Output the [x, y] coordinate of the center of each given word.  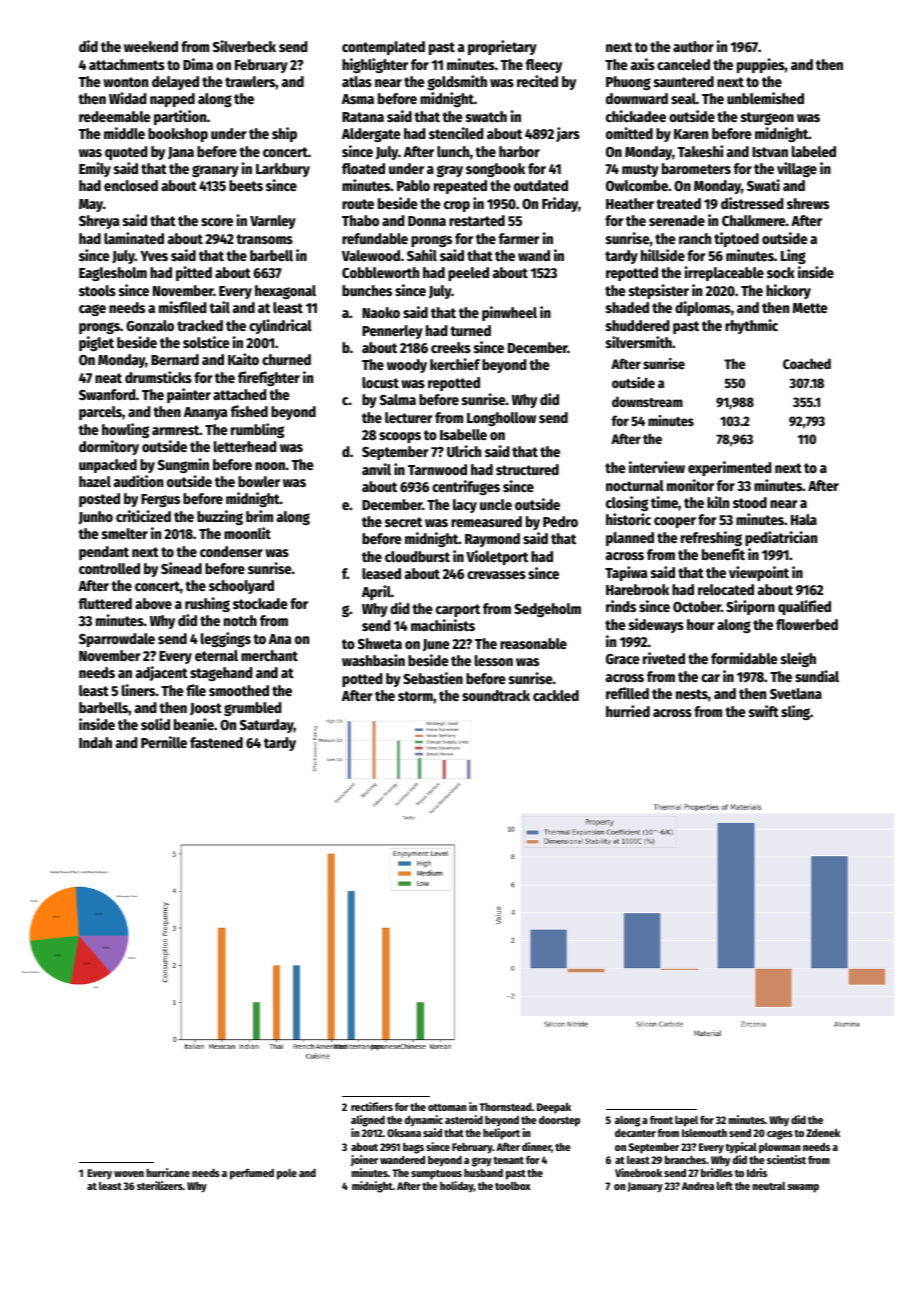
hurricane [168, 1172]
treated [678, 203]
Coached [807, 363]
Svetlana [796, 693]
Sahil [422, 255]
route [358, 204]
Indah [95, 742]
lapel [686, 1121]
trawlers [250, 81]
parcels [100, 413]
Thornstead [505, 1107]
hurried [628, 711]
